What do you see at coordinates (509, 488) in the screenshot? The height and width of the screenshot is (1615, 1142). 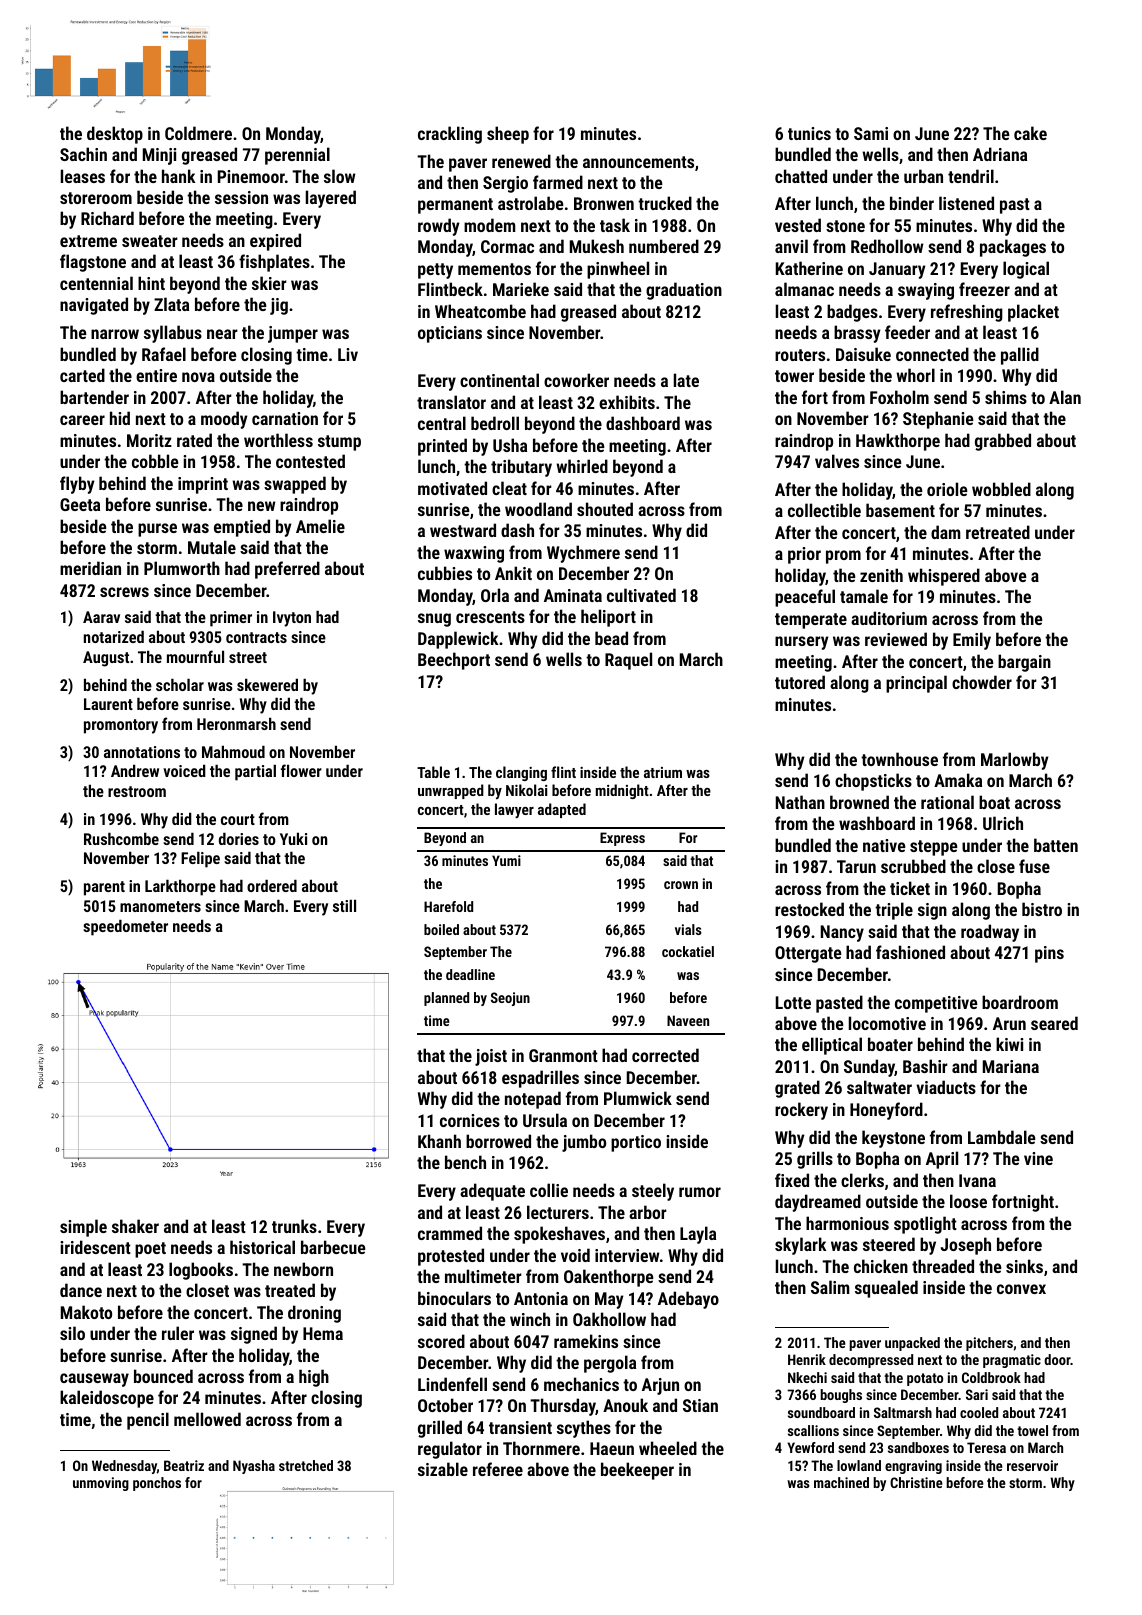 I see `cleat` at bounding box center [509, 488].
